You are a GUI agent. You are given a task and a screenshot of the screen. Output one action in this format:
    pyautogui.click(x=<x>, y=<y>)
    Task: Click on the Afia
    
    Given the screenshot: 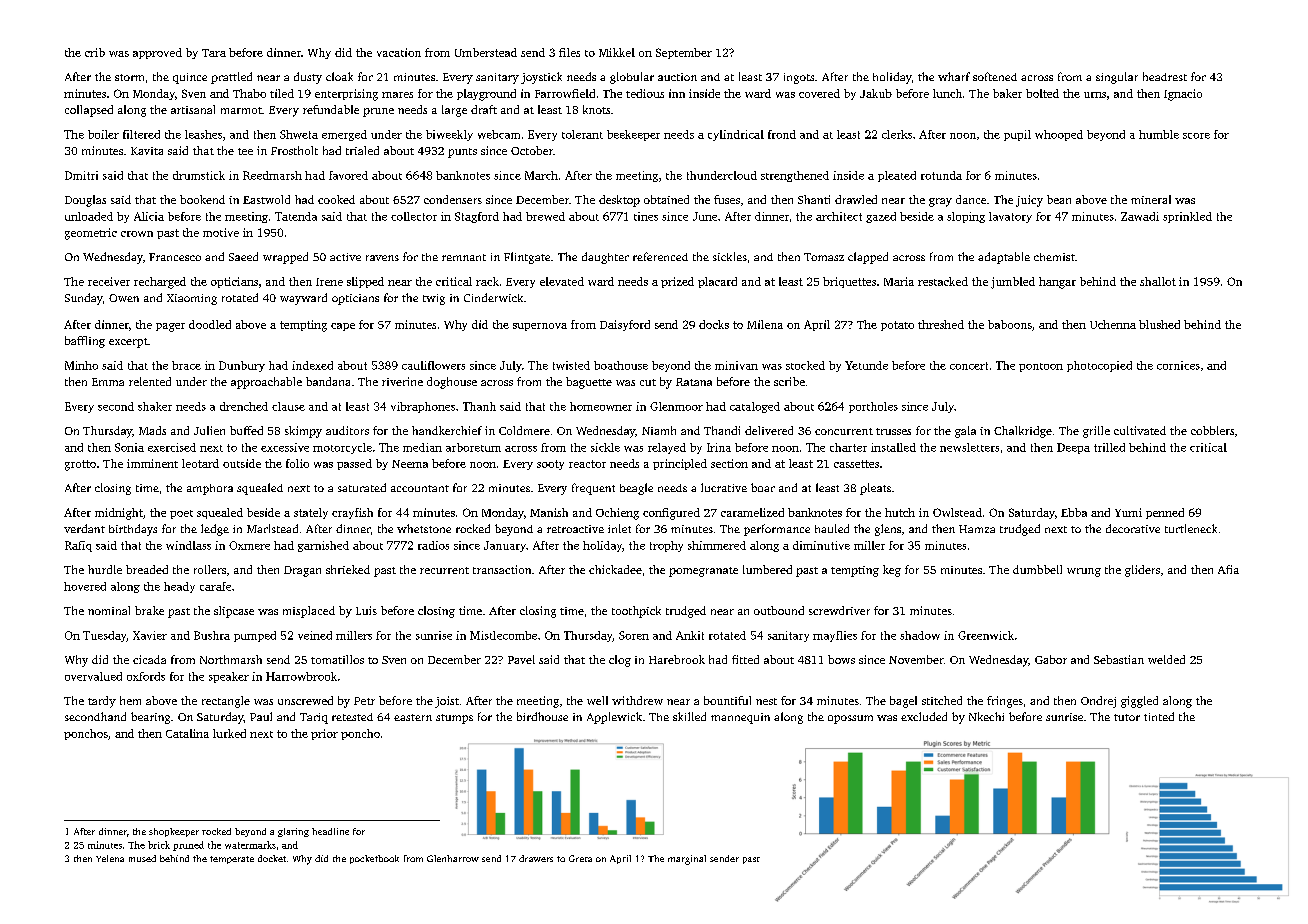 What is the action you would take?
    pyautogui.click(x=1228, y=569)
